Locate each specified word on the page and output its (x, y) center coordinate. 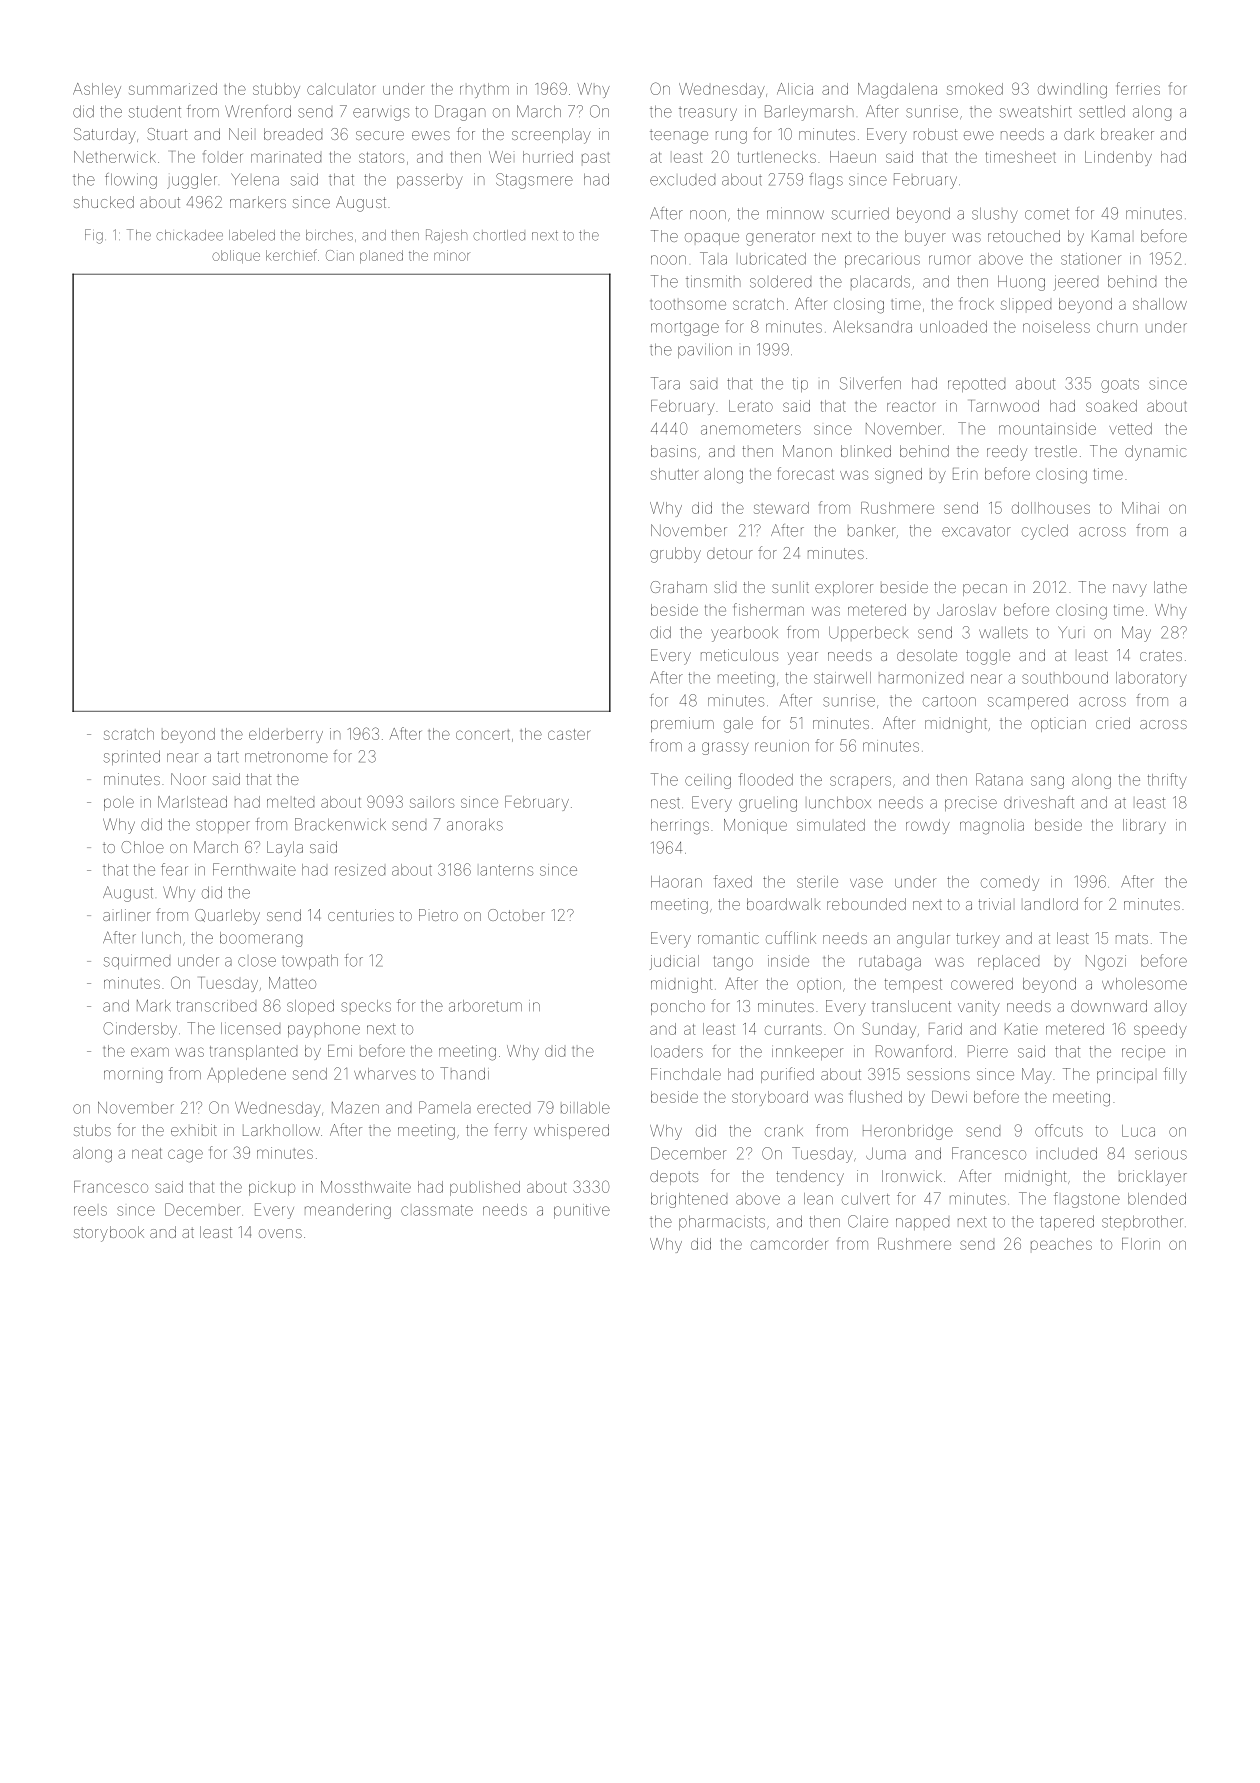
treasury (708, 114)
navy (1130, 590)
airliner (127, 915)
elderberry (286, 735)
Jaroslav (966, 610)
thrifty (1167, 781)
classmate (437, 1210)
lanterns (506, 870)
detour (730, 553)
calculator (341, 89)
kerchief (291, 255)
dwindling (1072, 91)
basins (673, 451)
